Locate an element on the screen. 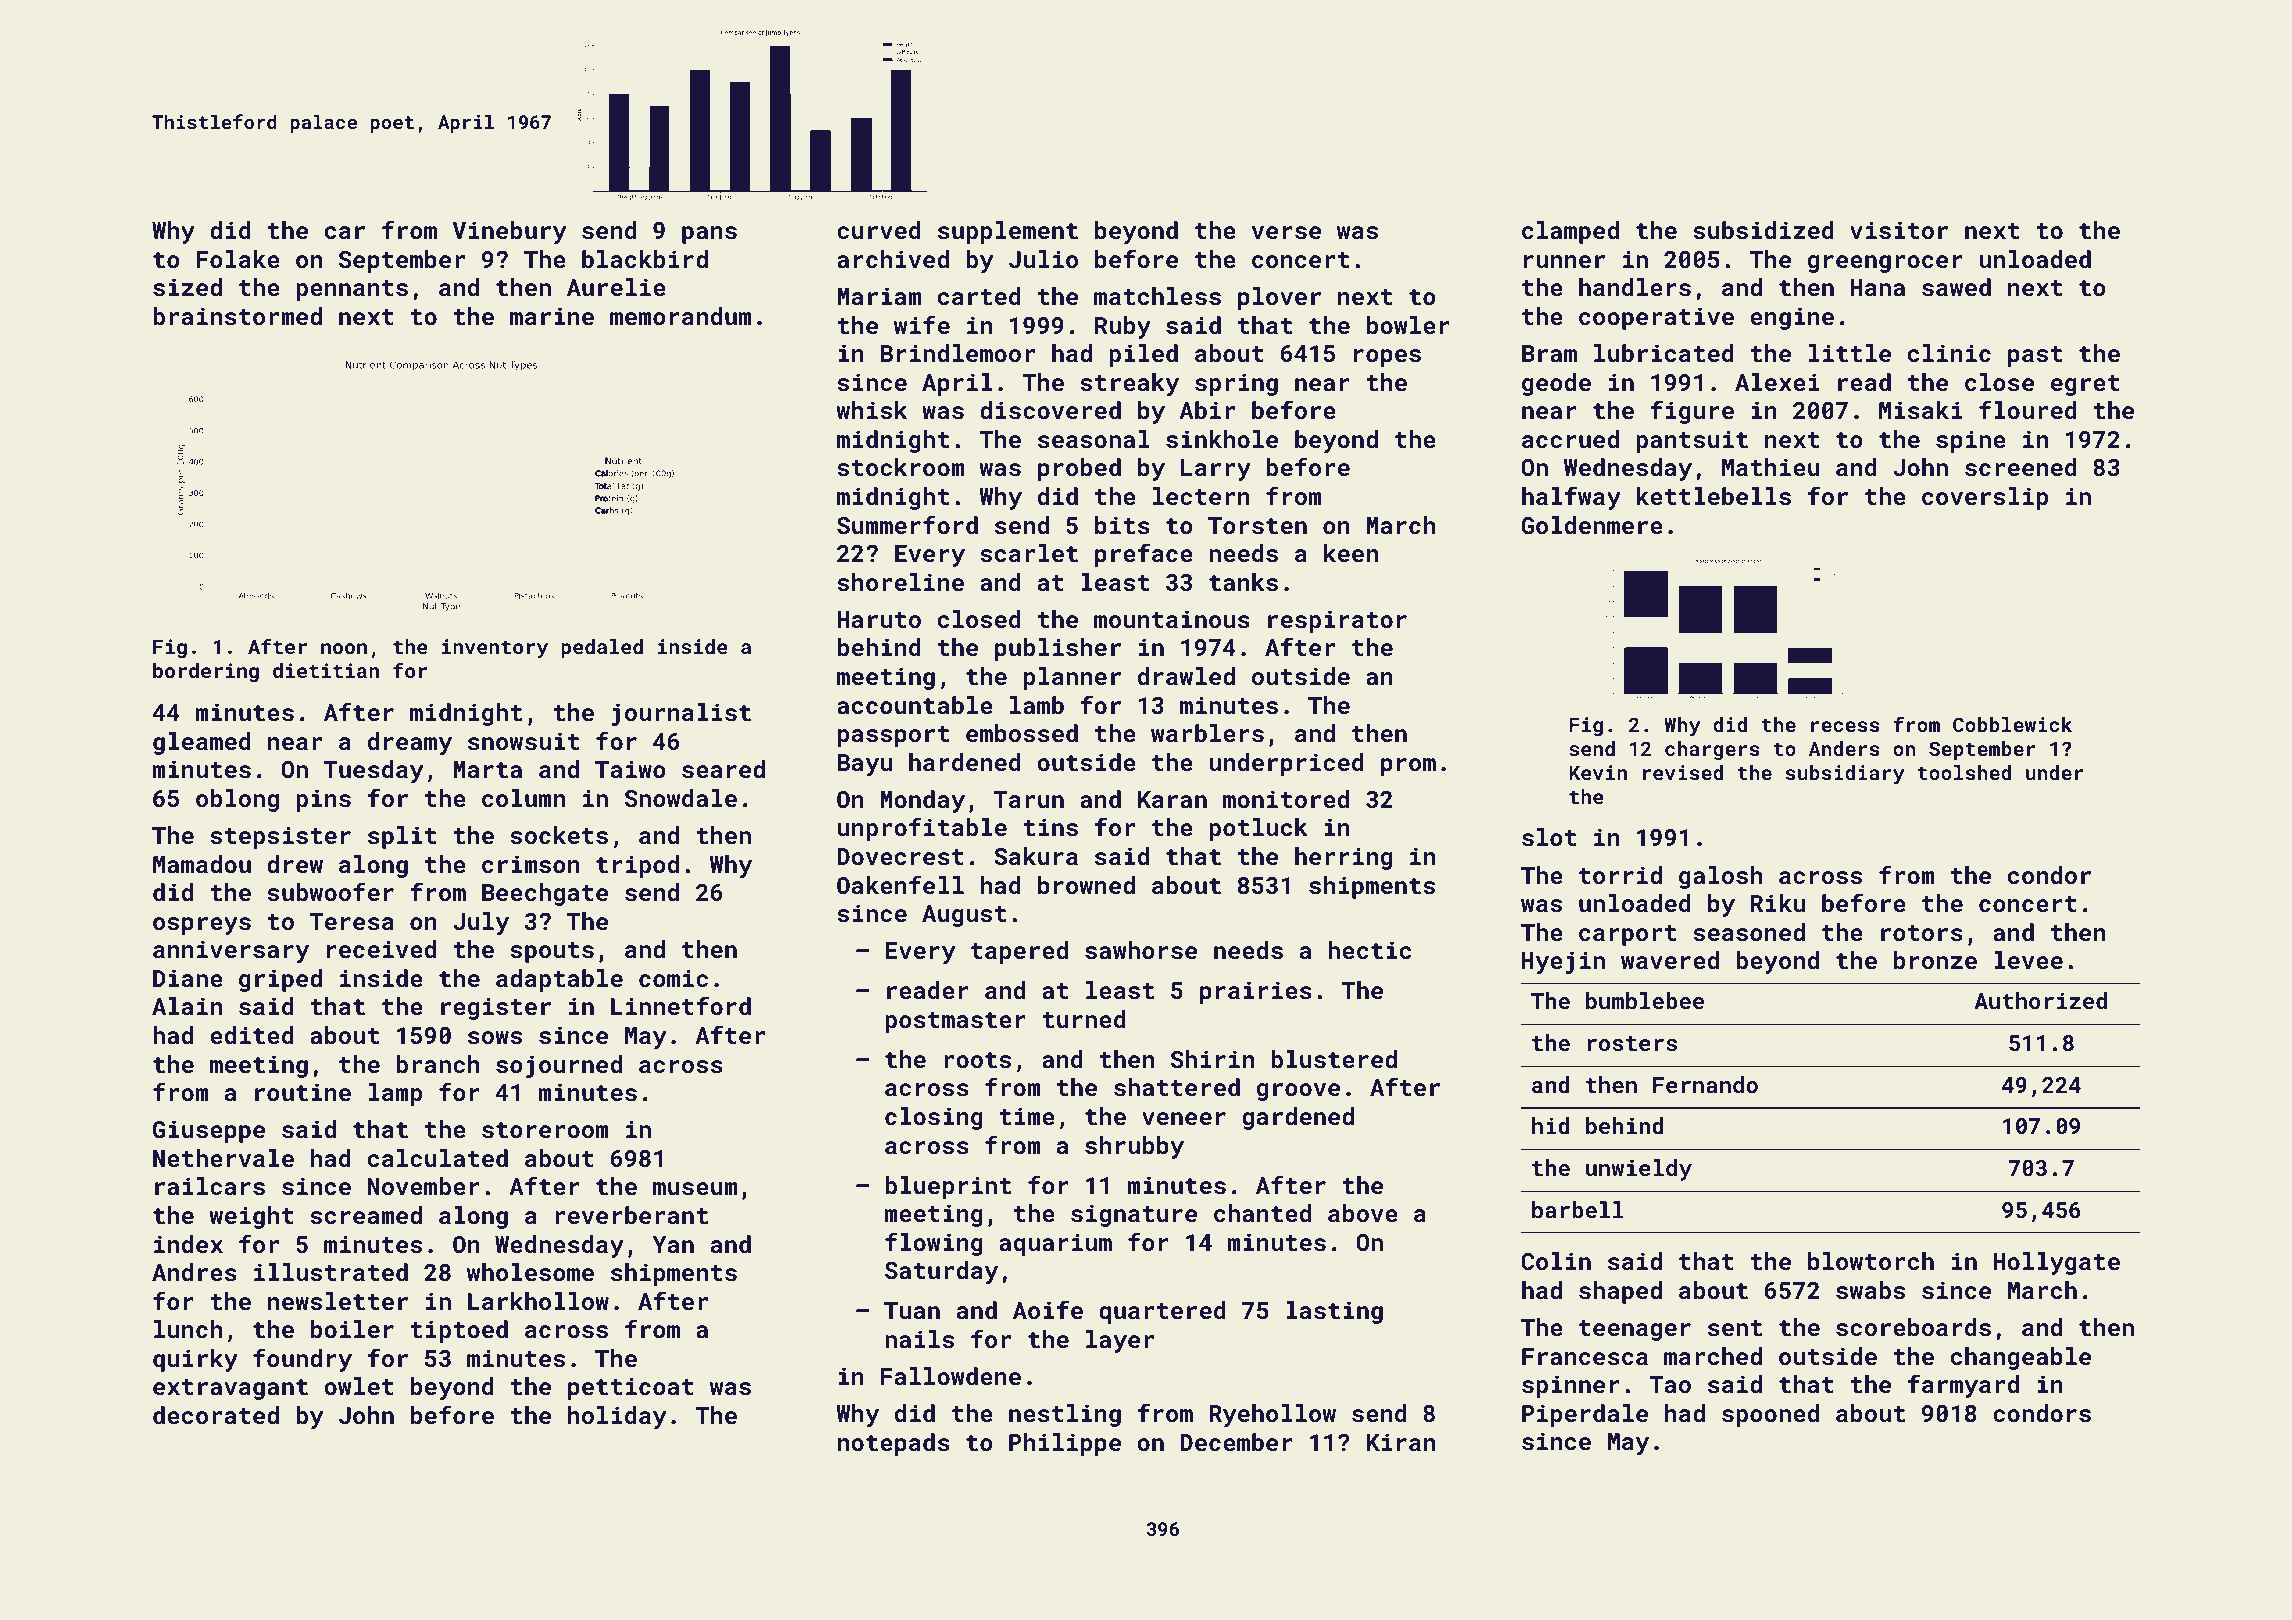  sawhorse is located at coordinates (1141, 950).
